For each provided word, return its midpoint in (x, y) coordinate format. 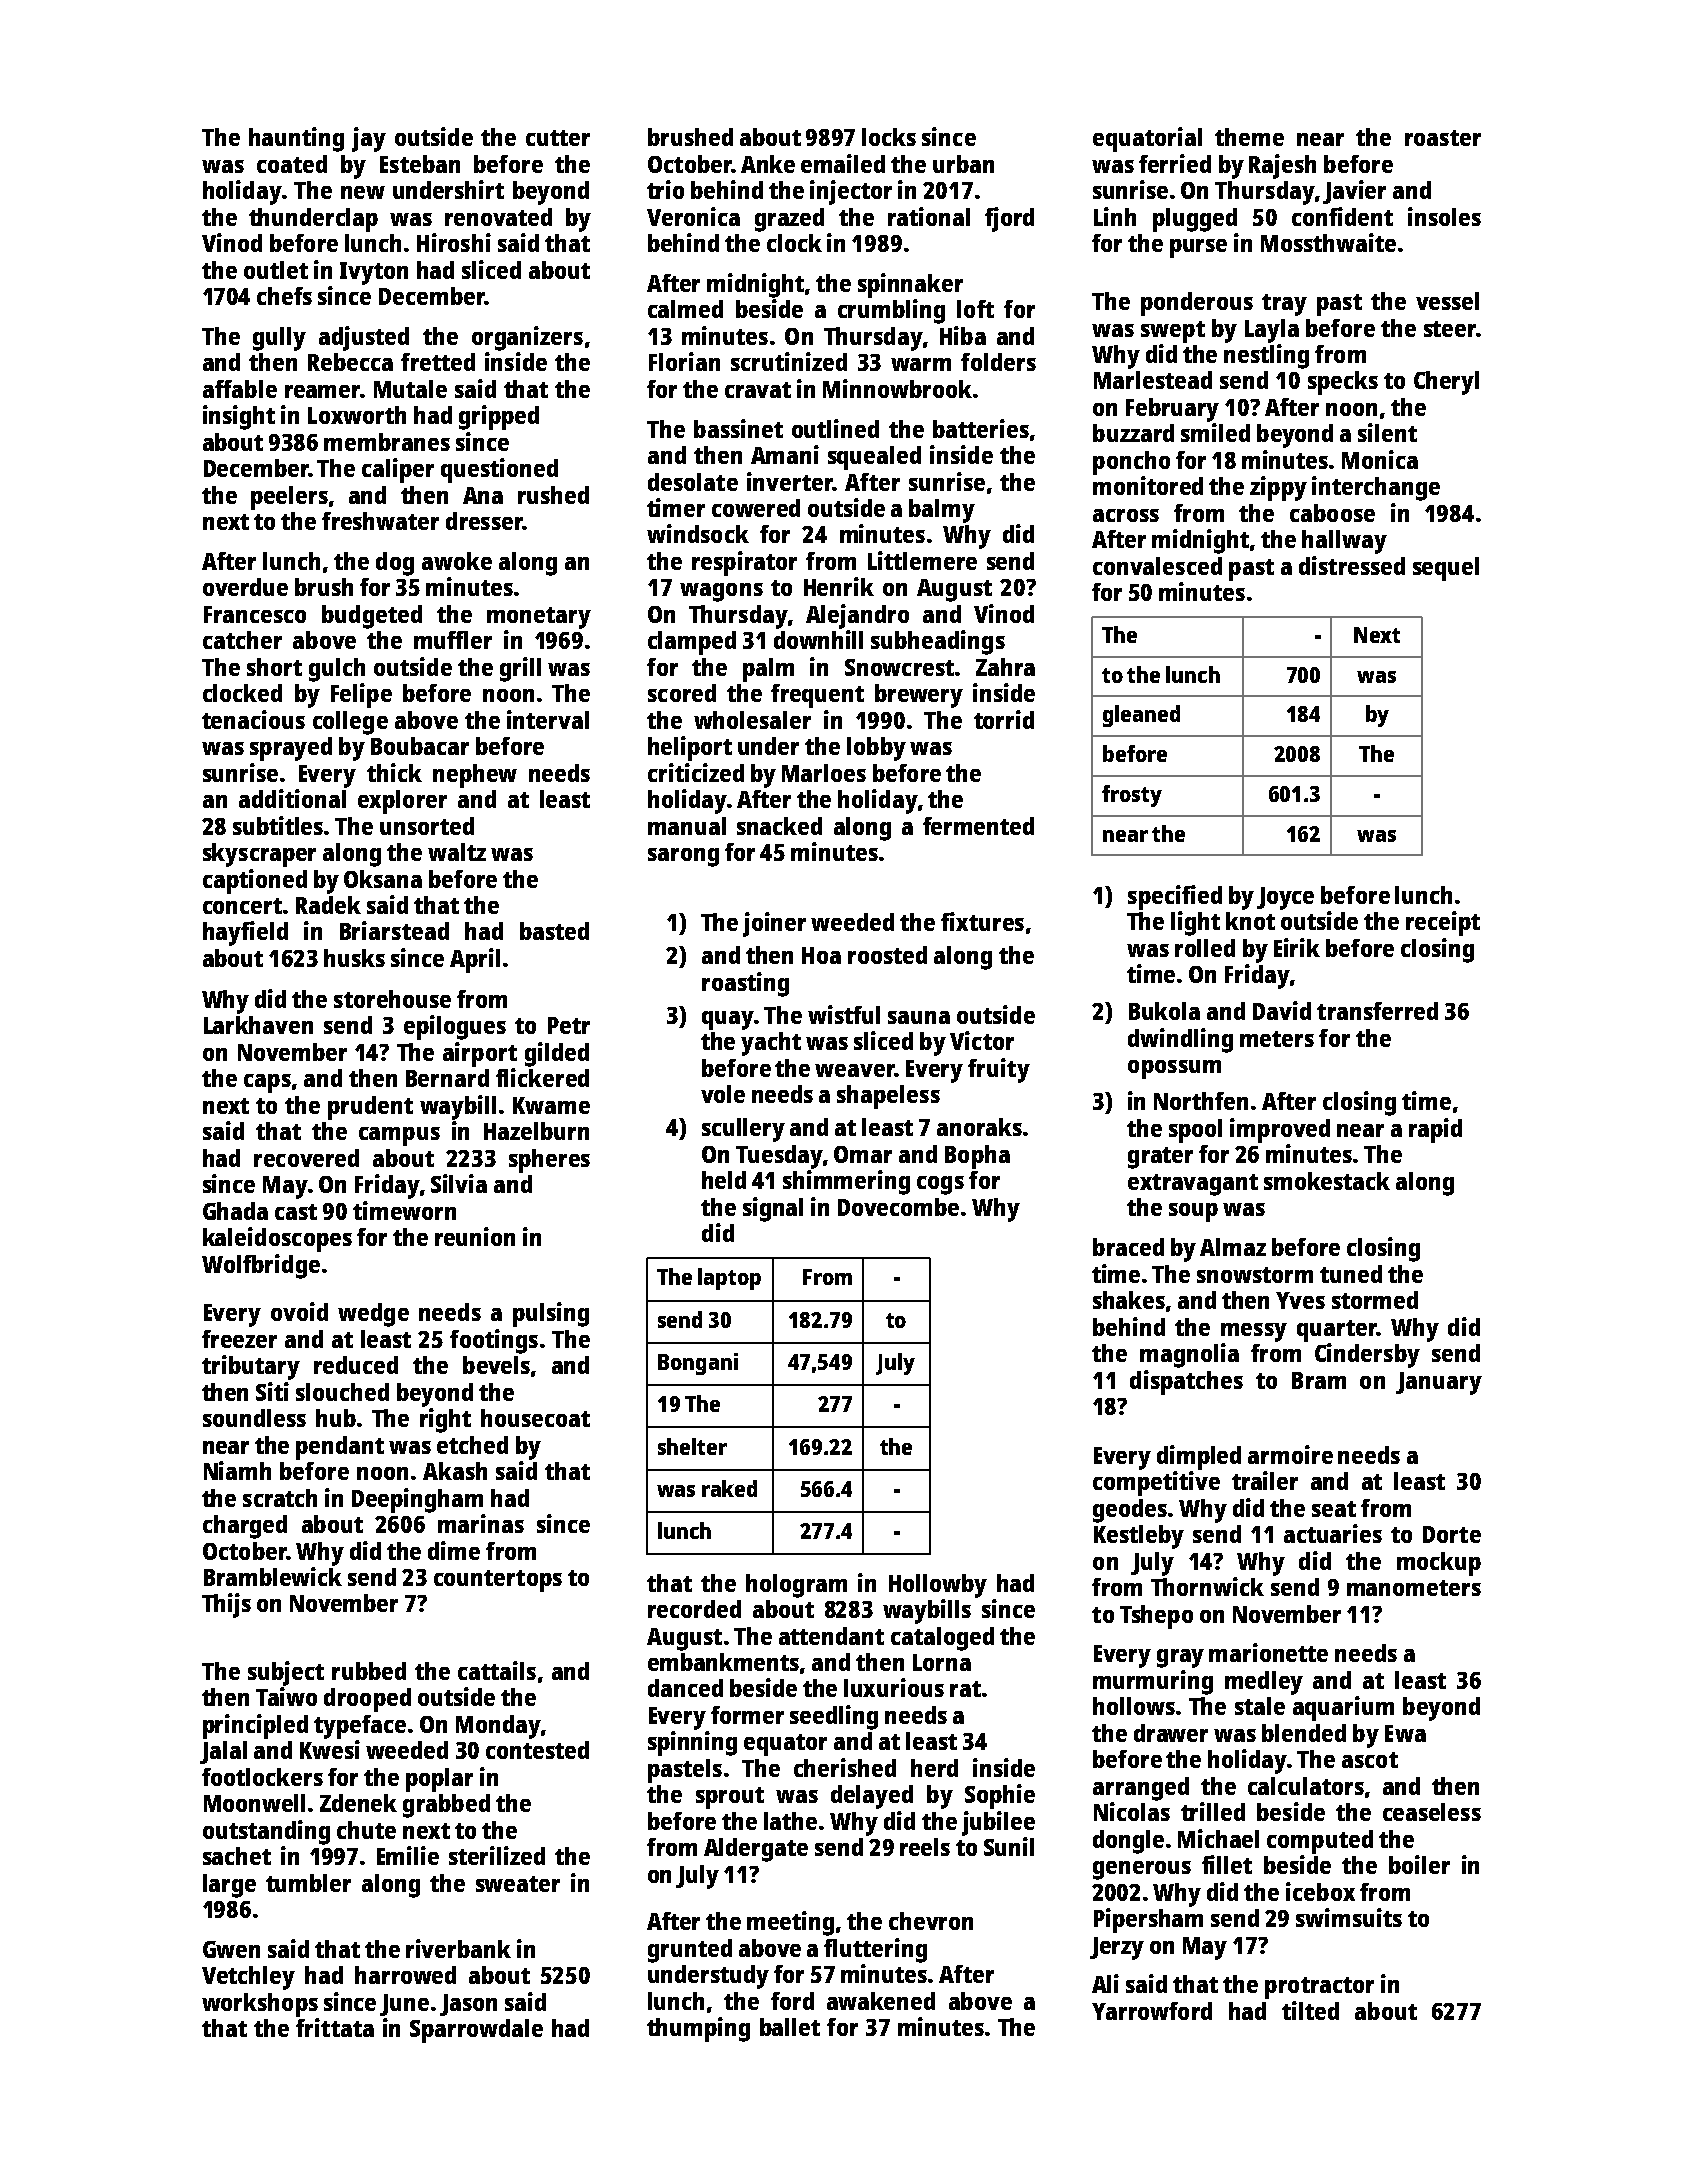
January (1439, 1383)
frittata (335, 2027)
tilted (1310, 2010)
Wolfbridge (261, 1266)
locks (889, 137)
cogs (940, 1185)
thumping (698, 2029)
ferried (1175, 163)
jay (369, 139)
